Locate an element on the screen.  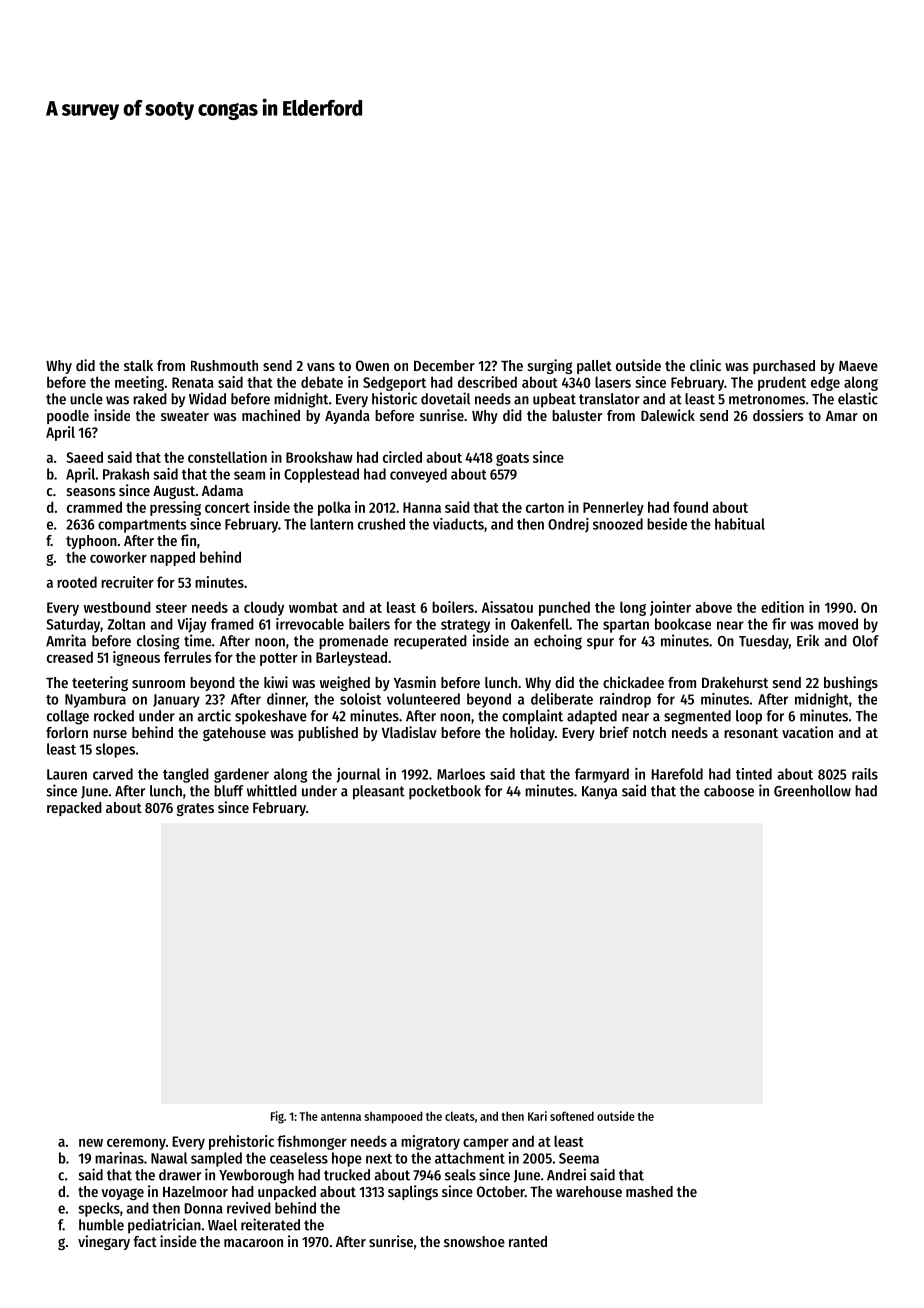
grates is located at coordinates (195, 809).
